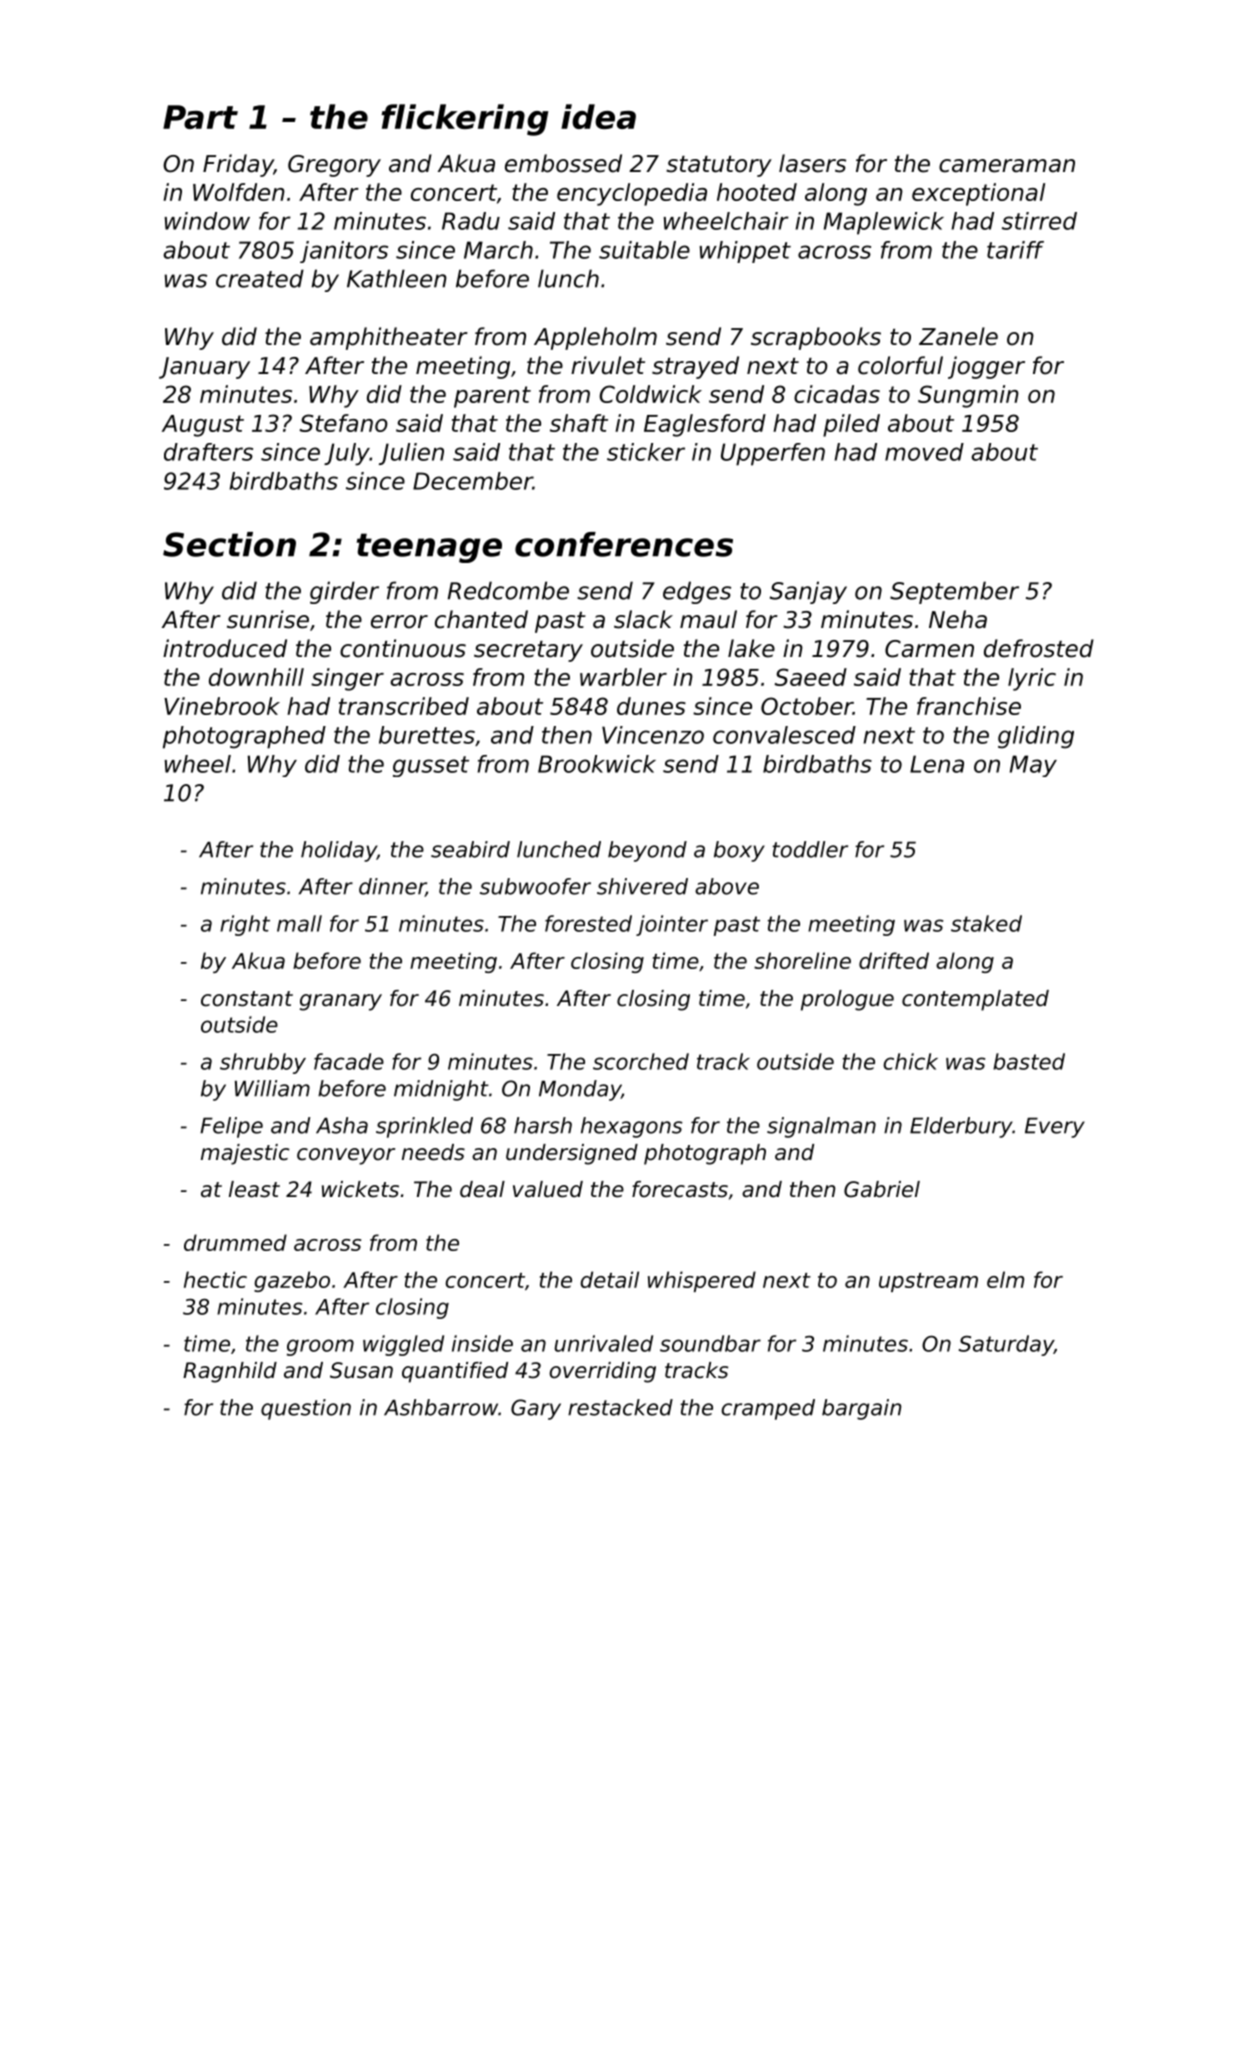 The image size is (1256, 2069). What do you see at coordinates (632, 194) in the screenshot?
I see `encyclopedia` at bounding box center [632, 194].
